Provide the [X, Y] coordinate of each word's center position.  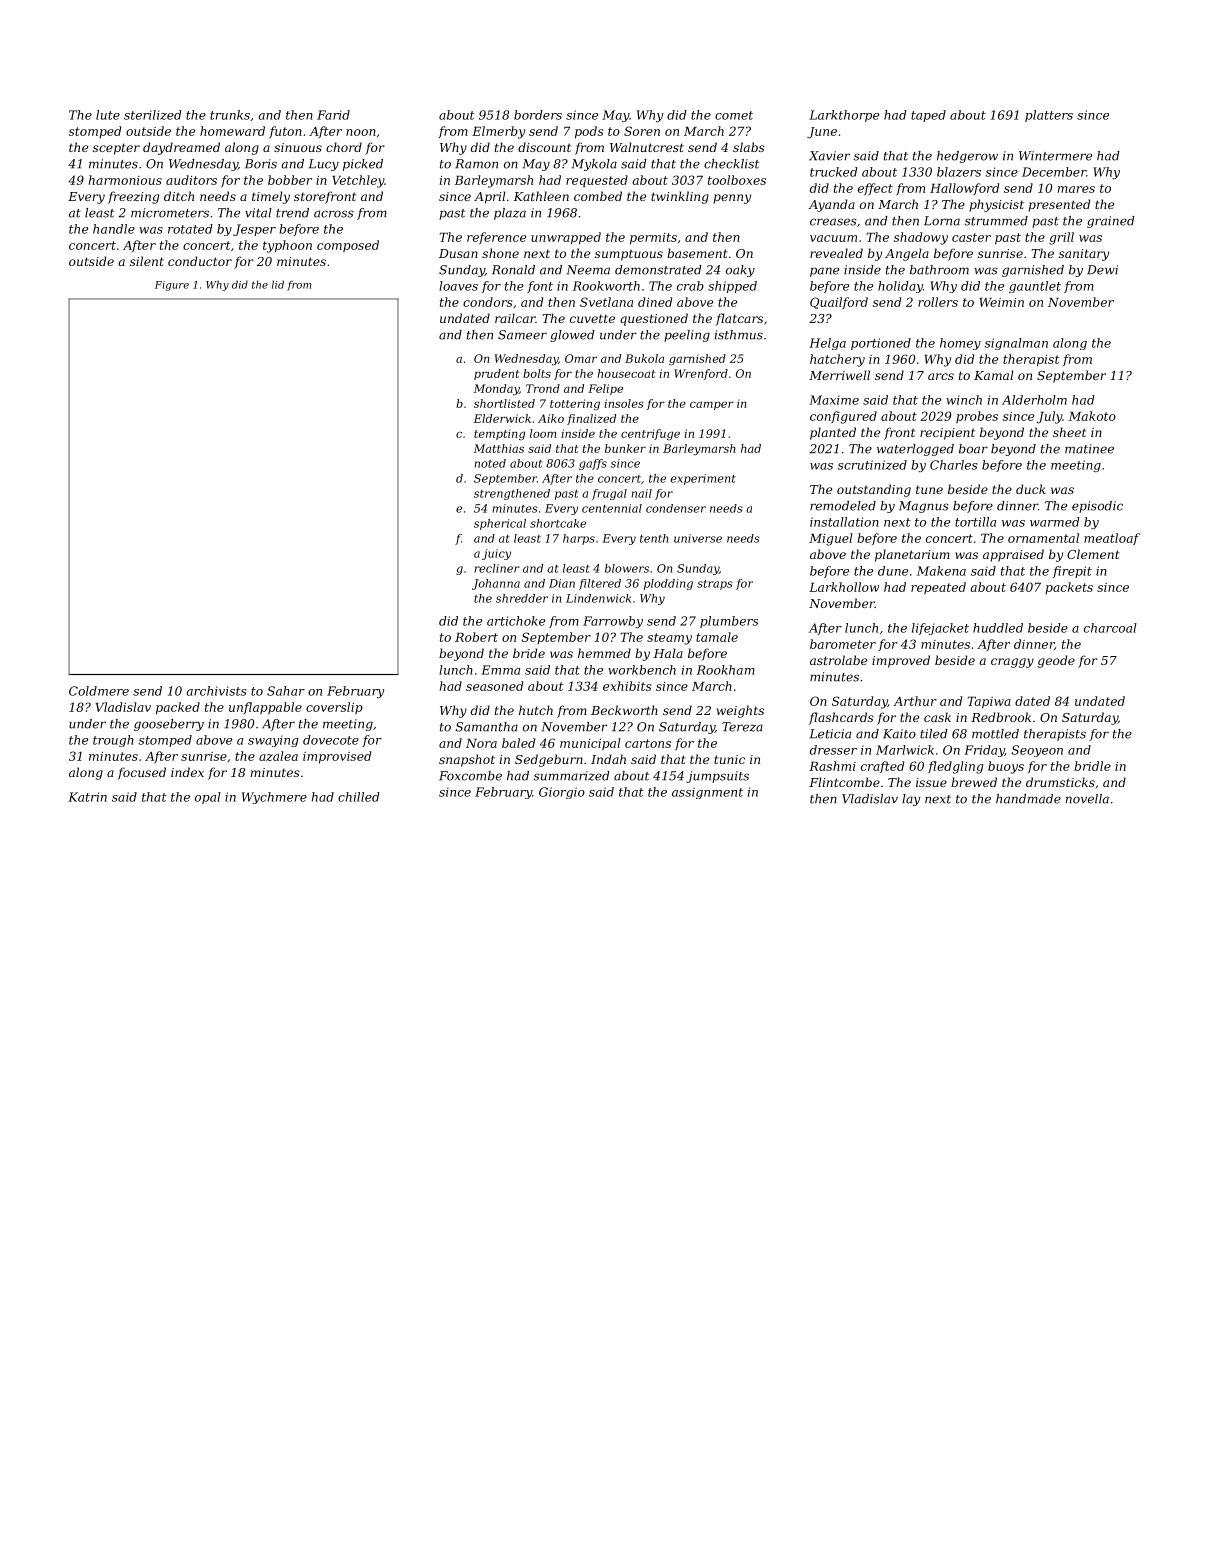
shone [500, 253]
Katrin [87, 797]
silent [147, 261]
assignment [707, 793]
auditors [191, 180]
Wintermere [1055, 156]
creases [833, 222]
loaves [458, 286]
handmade [1028, 799]
